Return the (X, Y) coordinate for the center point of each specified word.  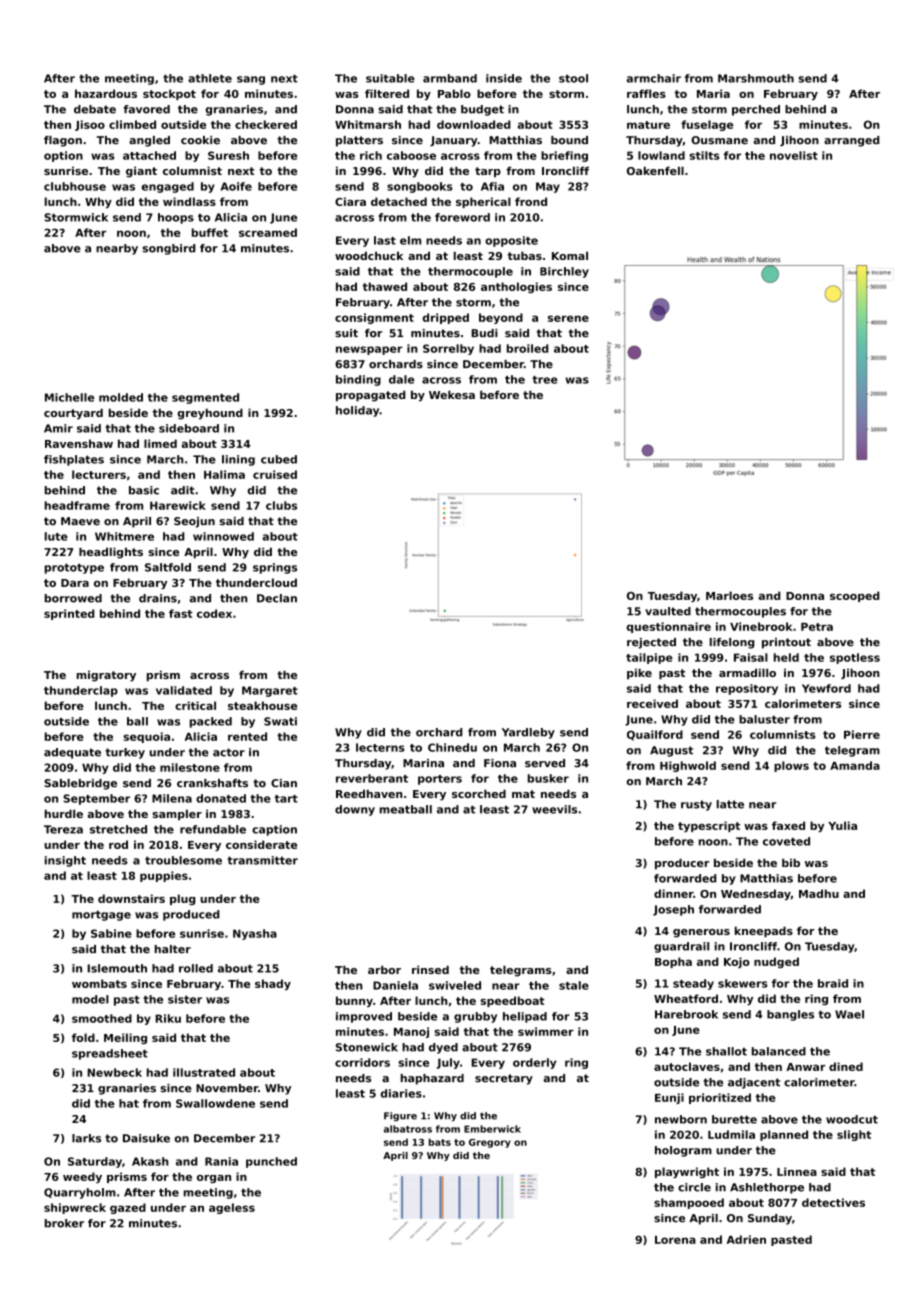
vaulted (668, 611)
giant (141, 172)
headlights (111, 553)
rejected (651, 643)
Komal (570, 255)
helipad (525, 1017)
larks (86, 1138)
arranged (851, 141)
